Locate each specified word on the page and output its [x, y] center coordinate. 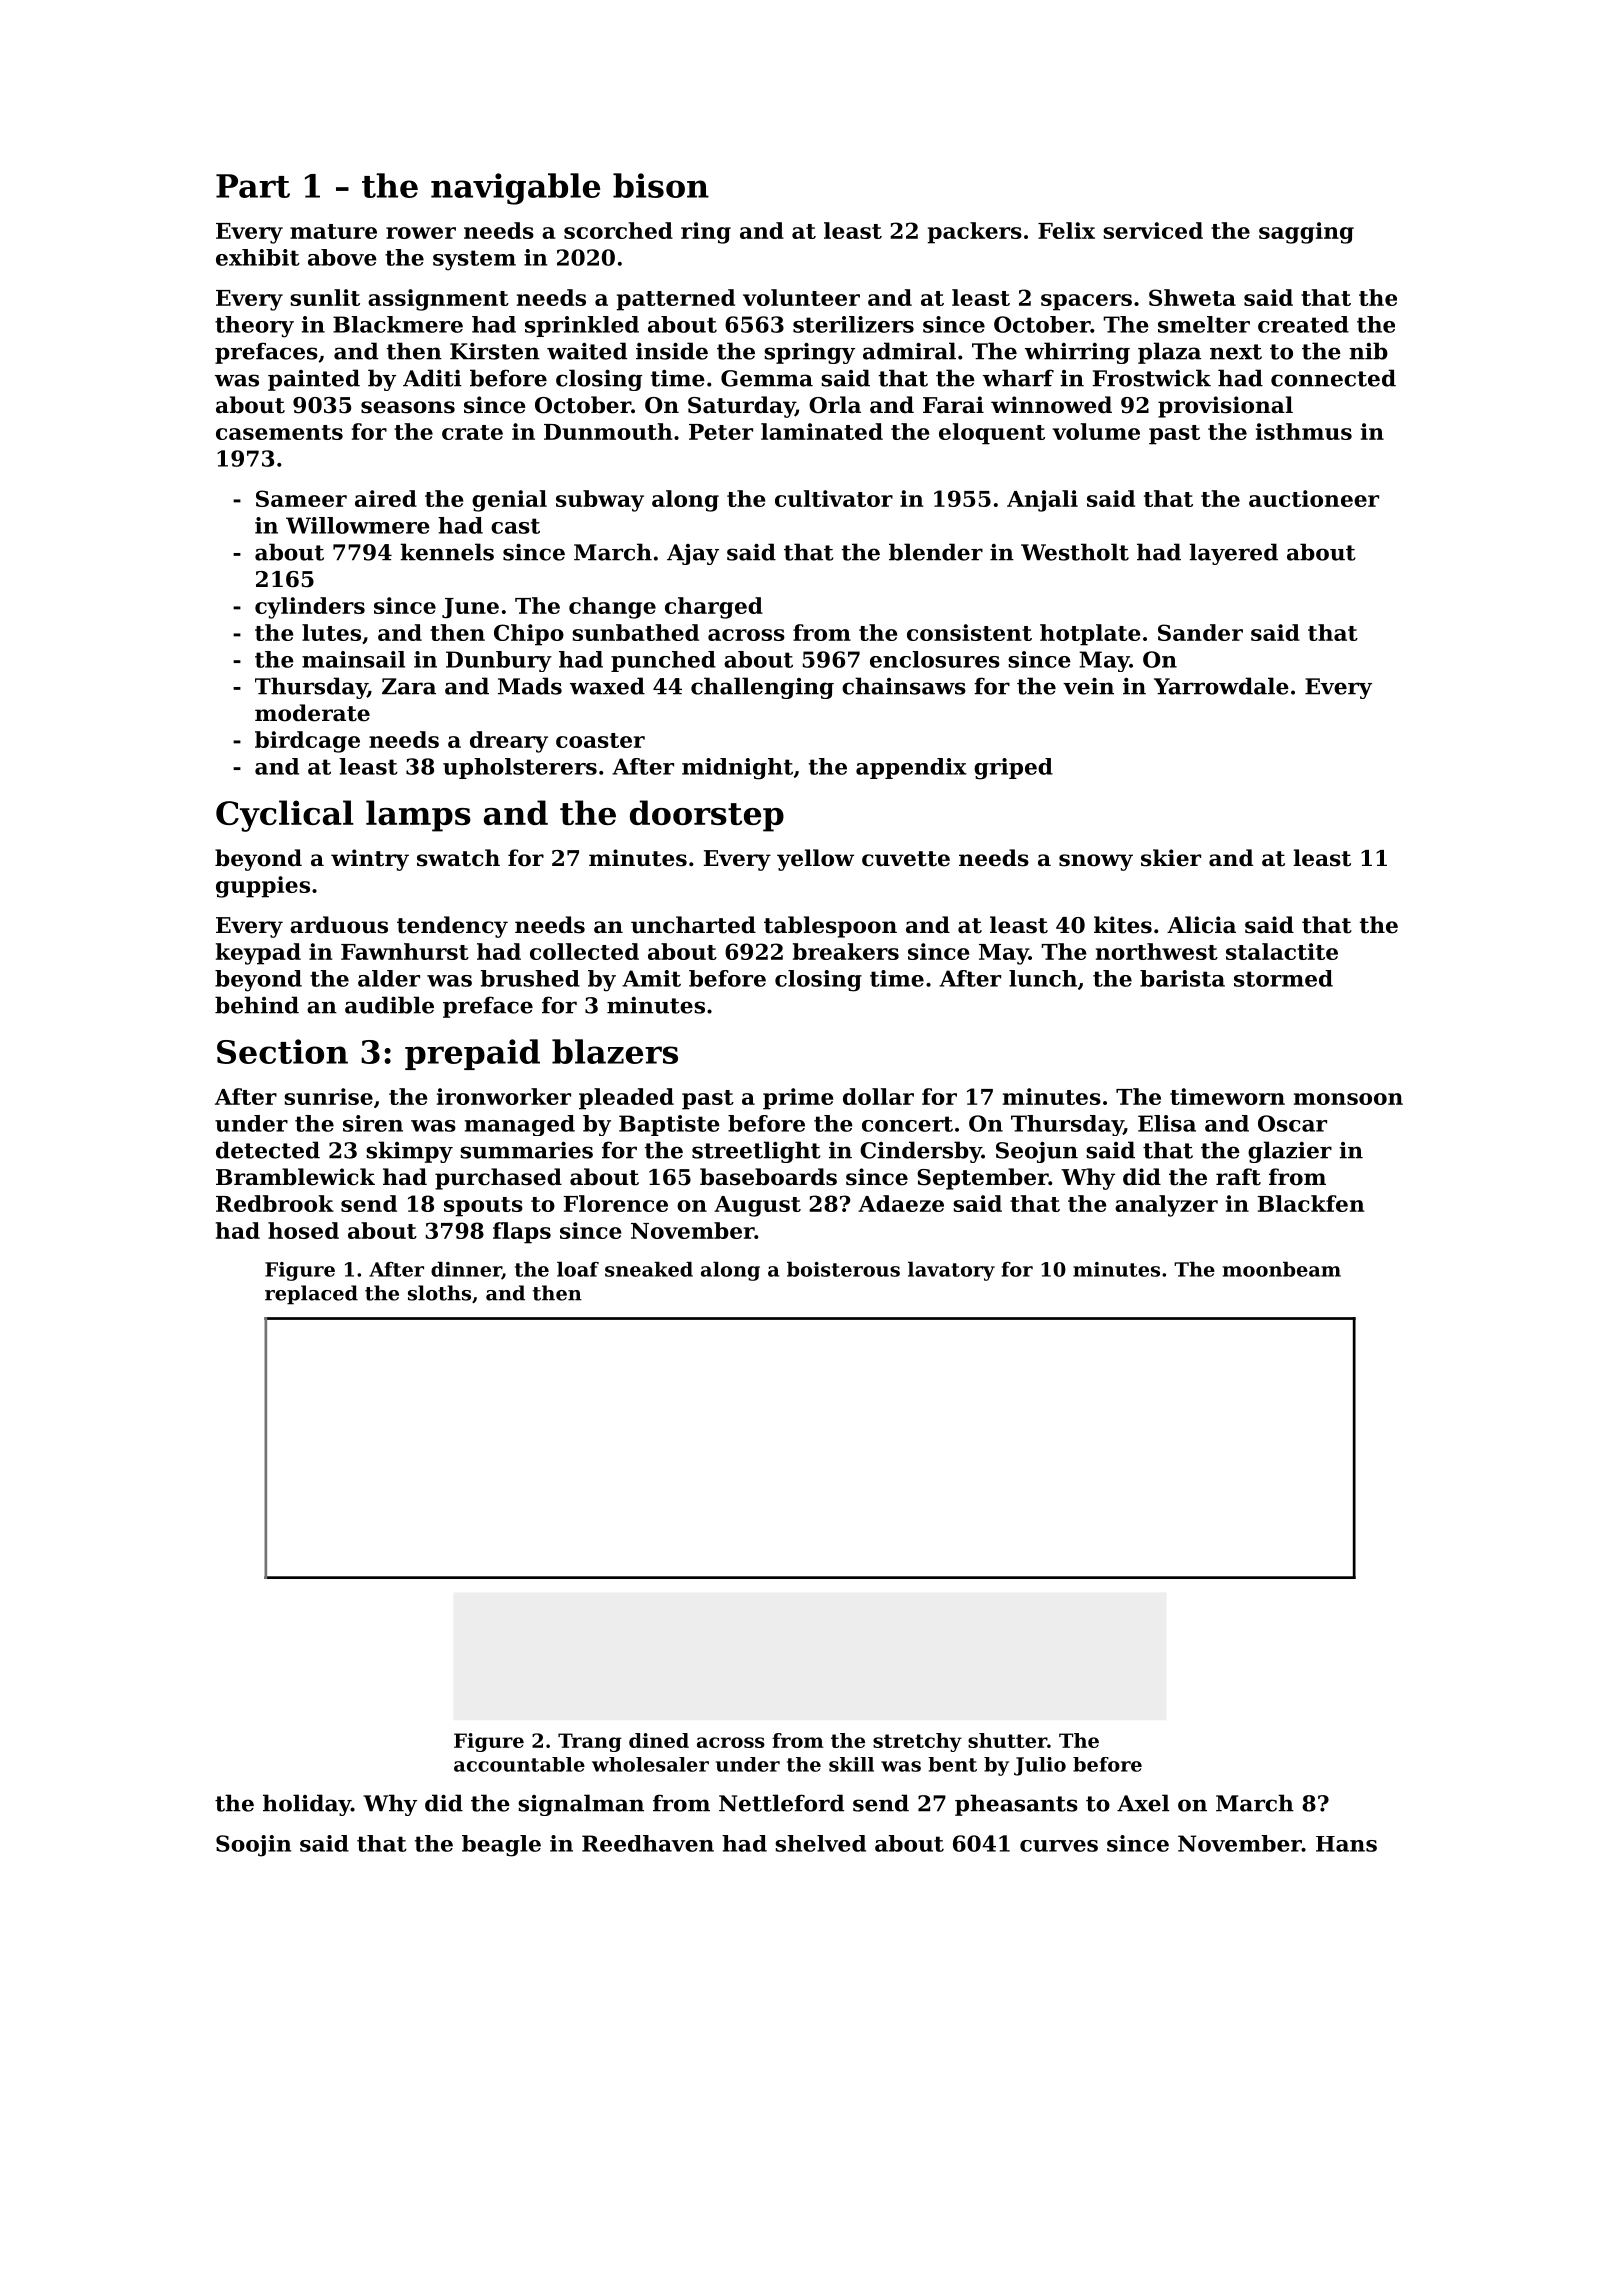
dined [659, 1740]
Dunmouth [608, 431]
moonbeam [1282, 1269]
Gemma [767, 378]
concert [907, 1124]
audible [389, 1005]
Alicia [1201, 925]
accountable [519, 1764]
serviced [1153, 230]
